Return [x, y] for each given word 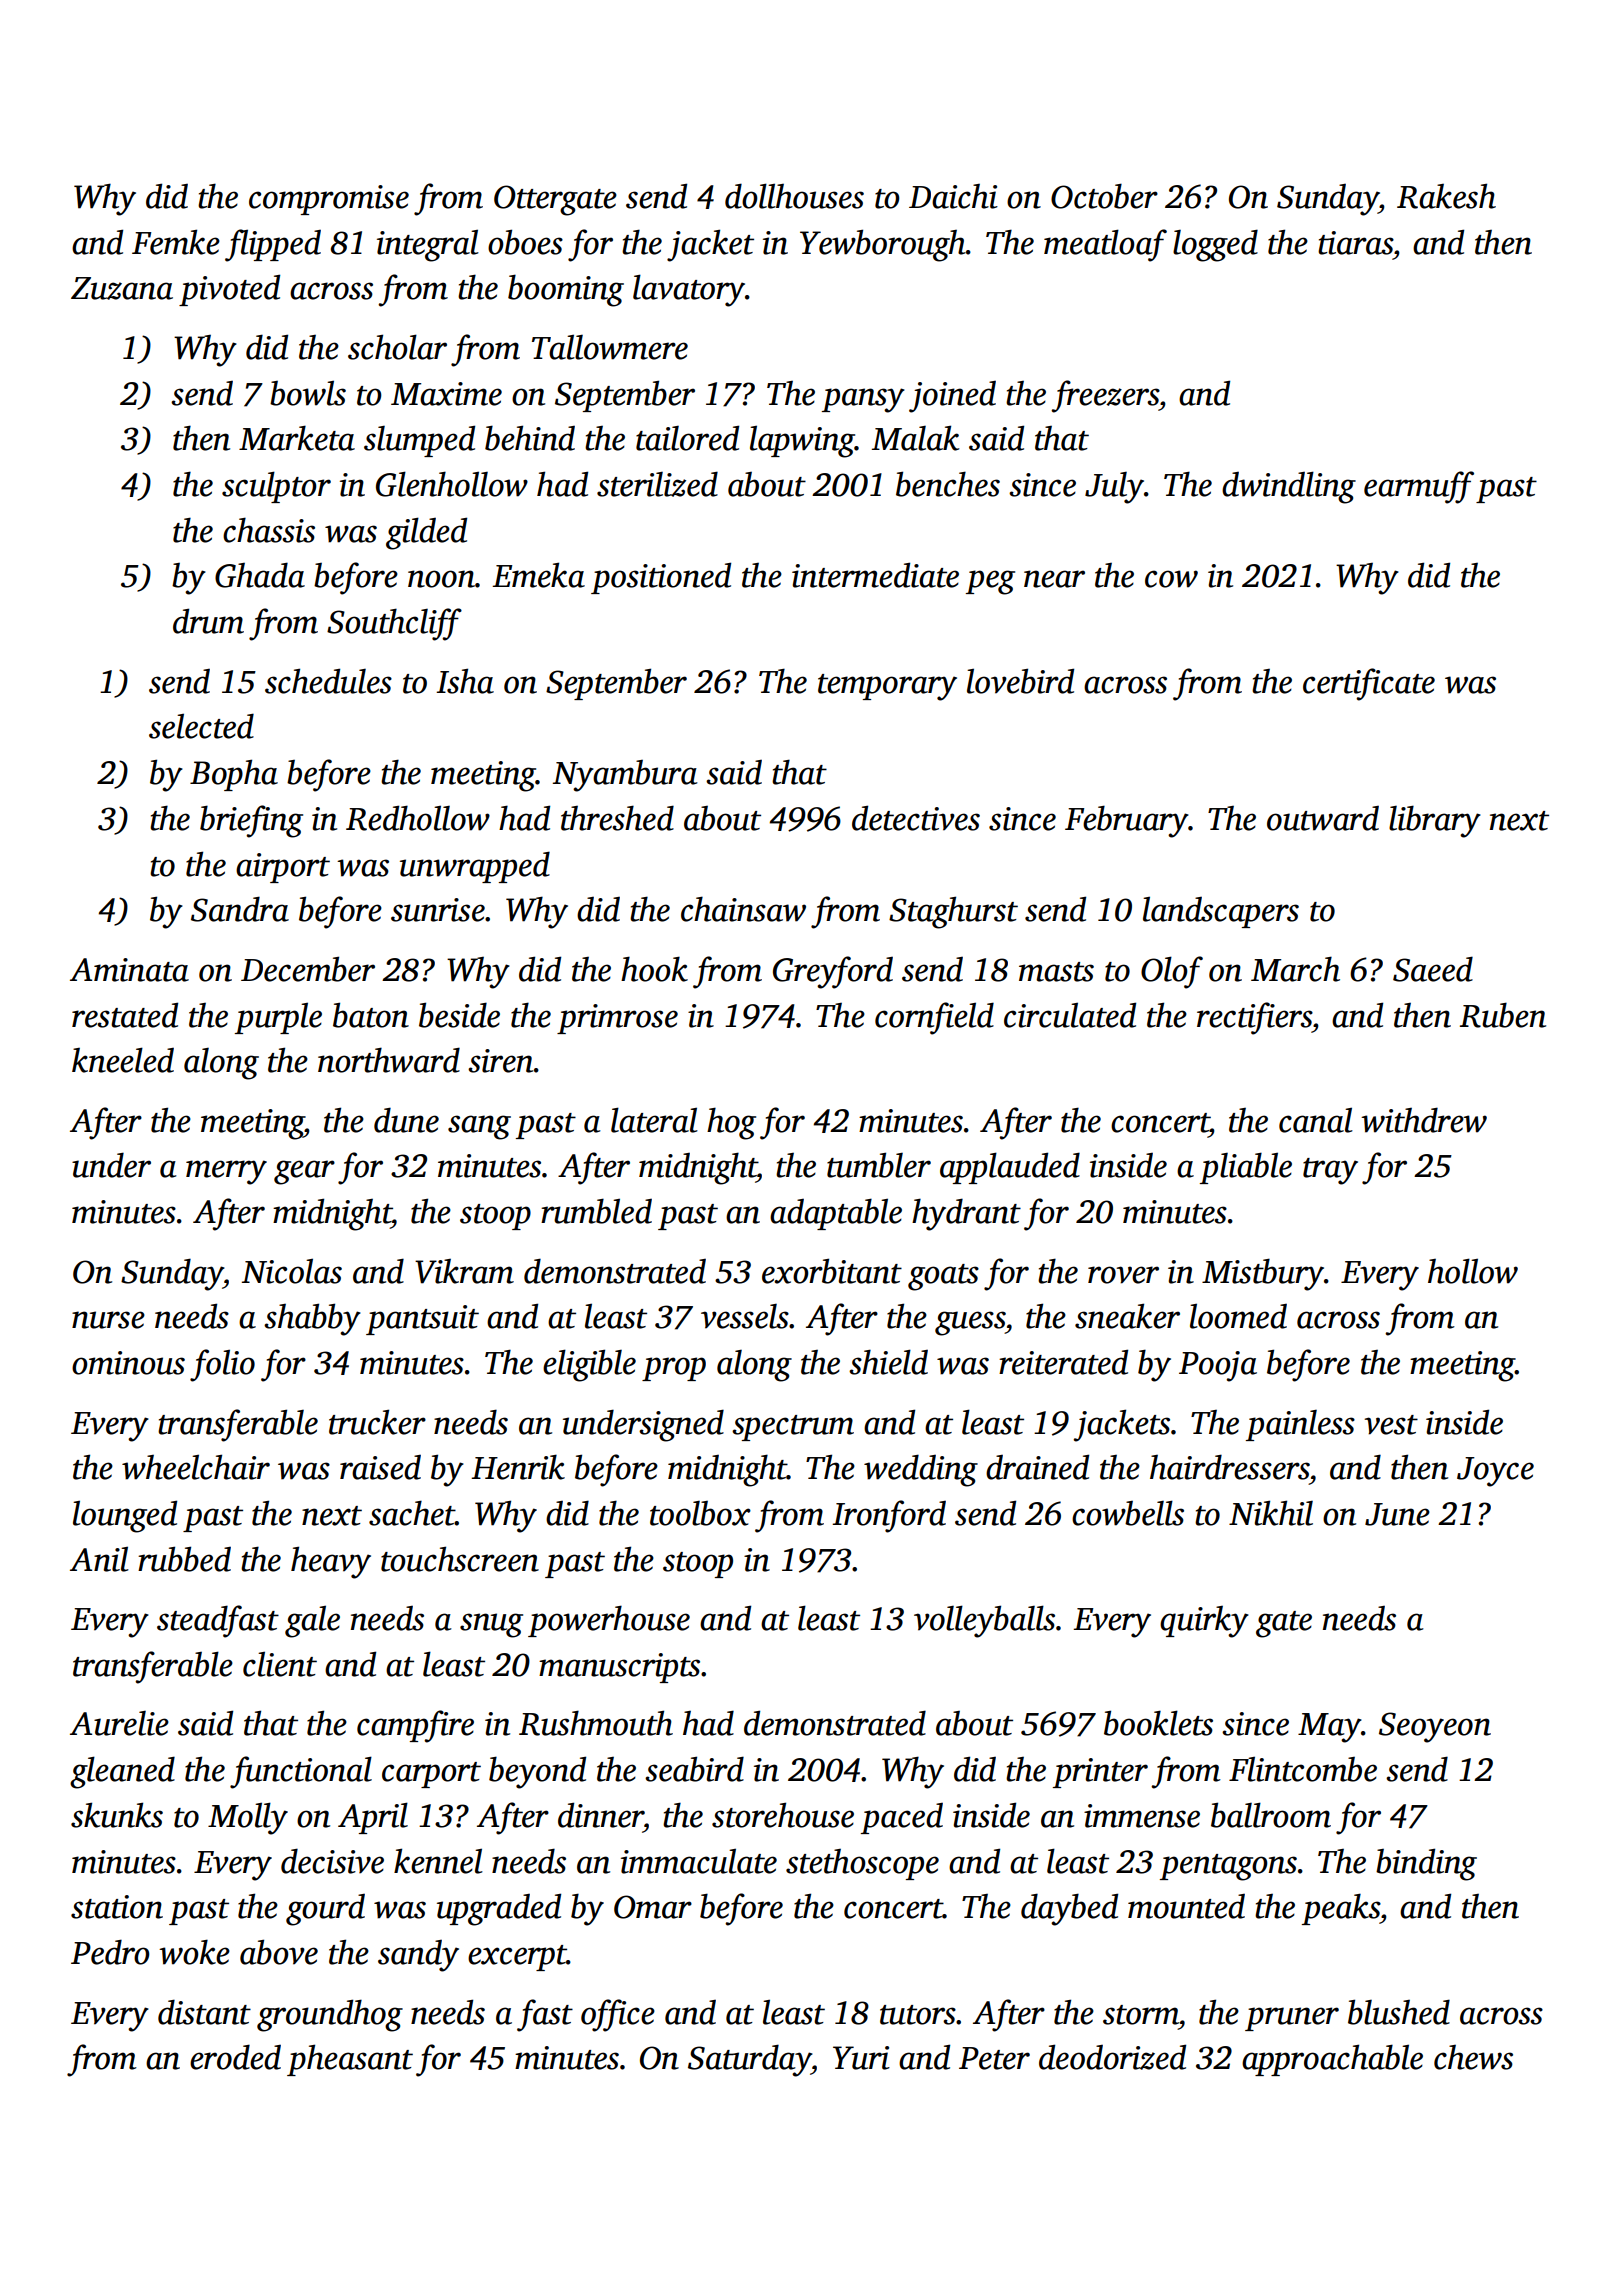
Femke [176, 242]
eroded [235, 2057]
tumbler [879, 1165]
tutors [918, 2015]
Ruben [1503, 1015]
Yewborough [883, 245]
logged [1215, 245]
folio [222, 1365]
